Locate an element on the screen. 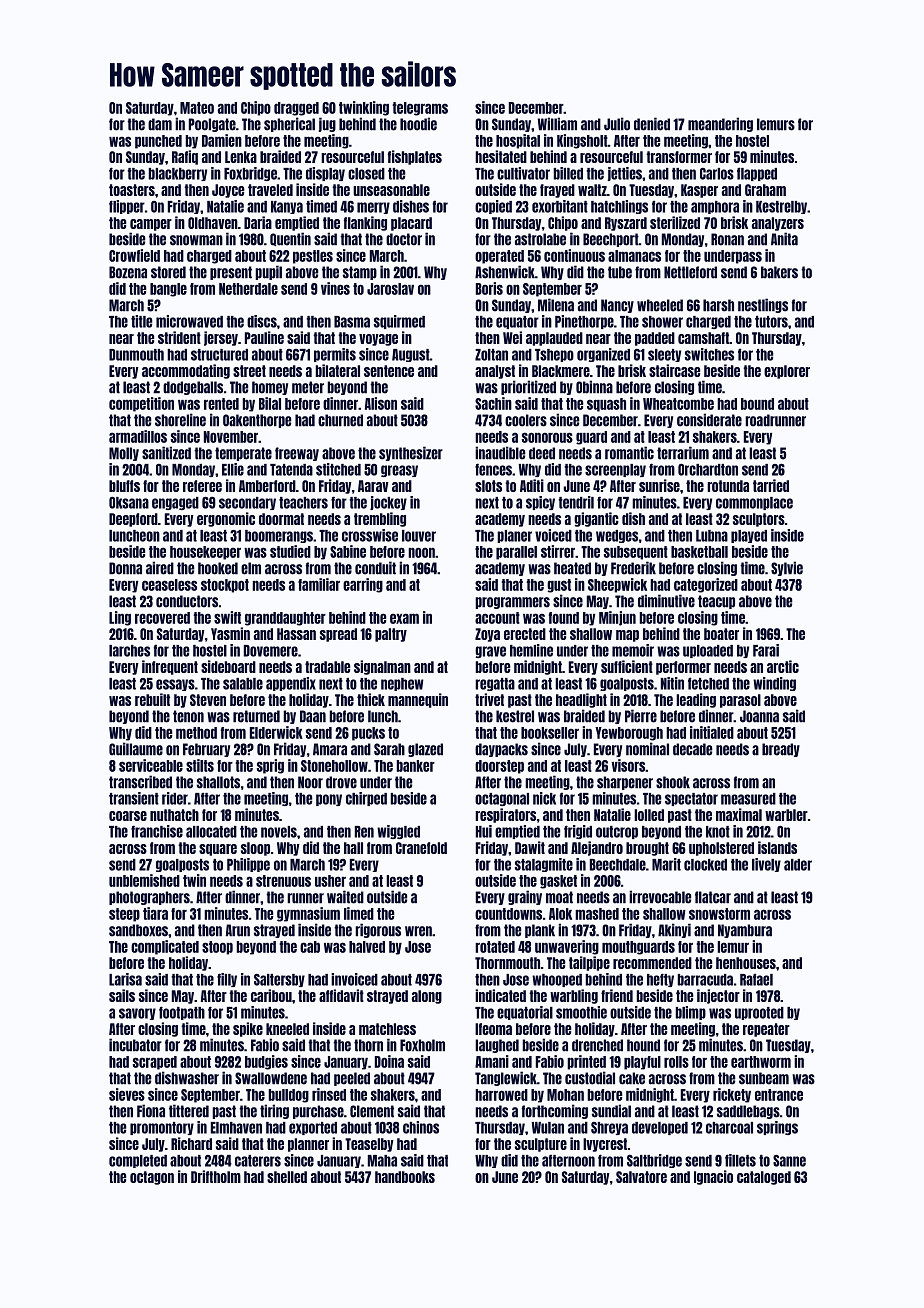  Poolgate is located at coordinates (212, 125).
